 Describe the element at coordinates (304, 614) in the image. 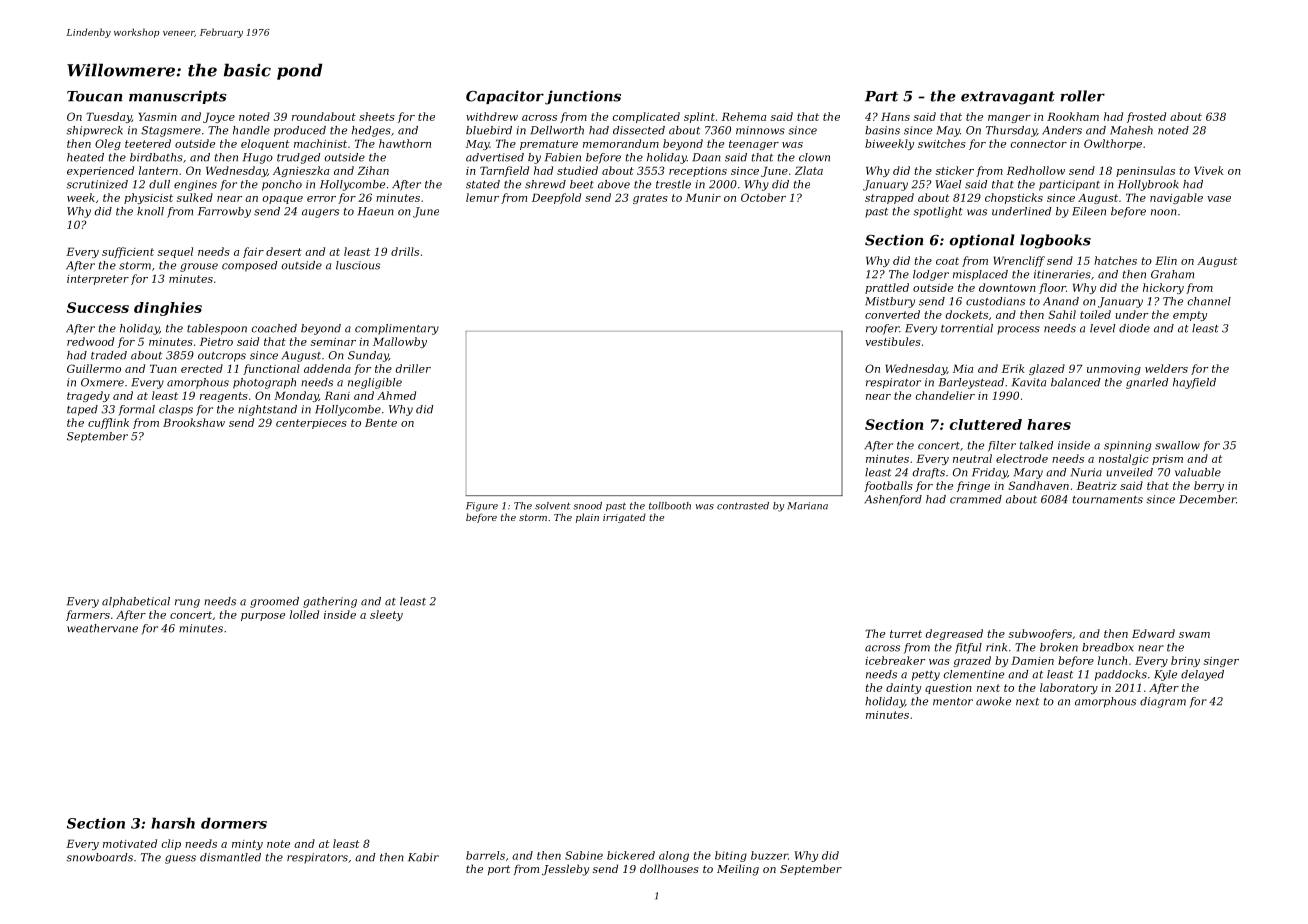

I see `lolled` at that location.
